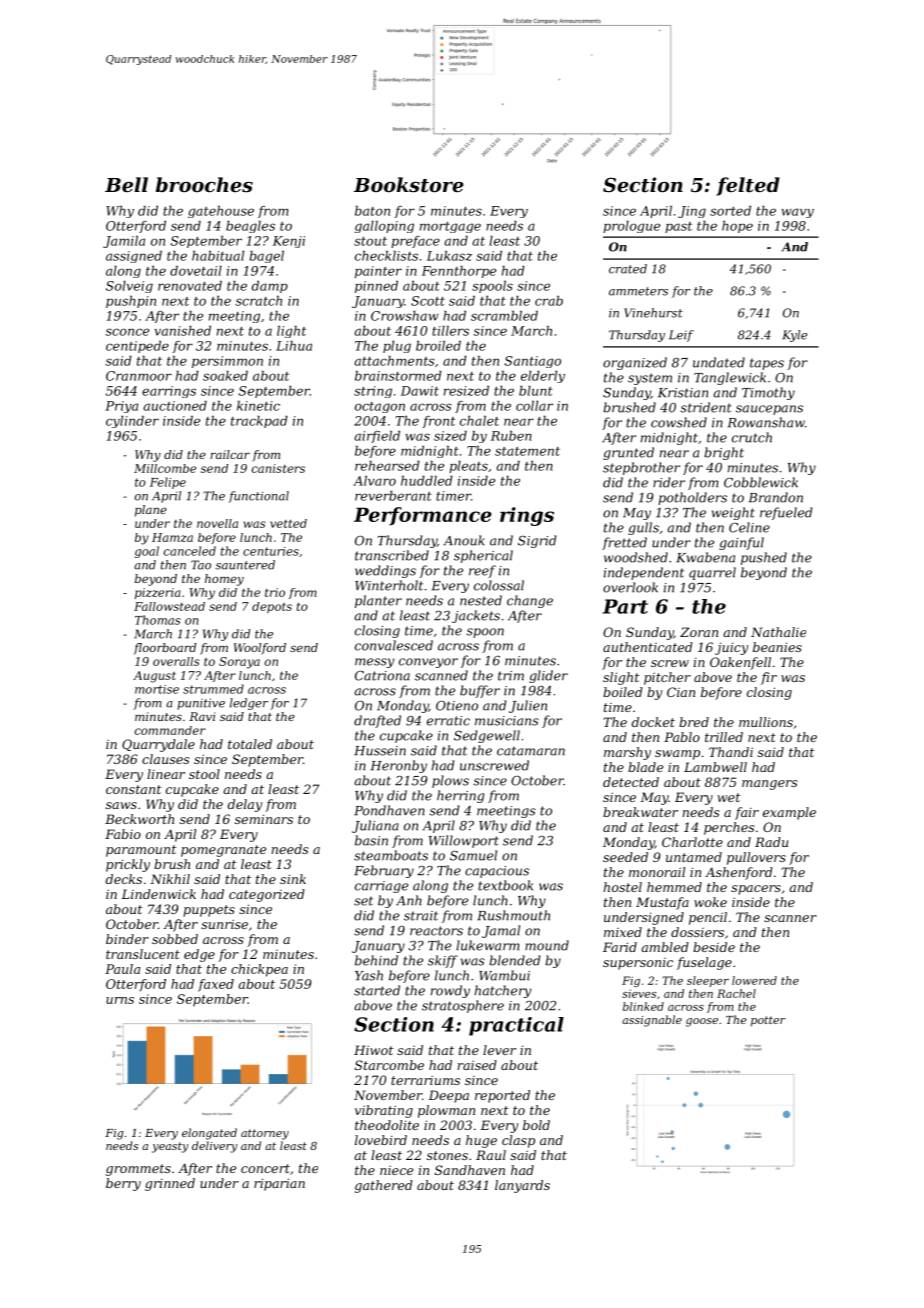  I want to click on yeasty, so click(170, 1147).
